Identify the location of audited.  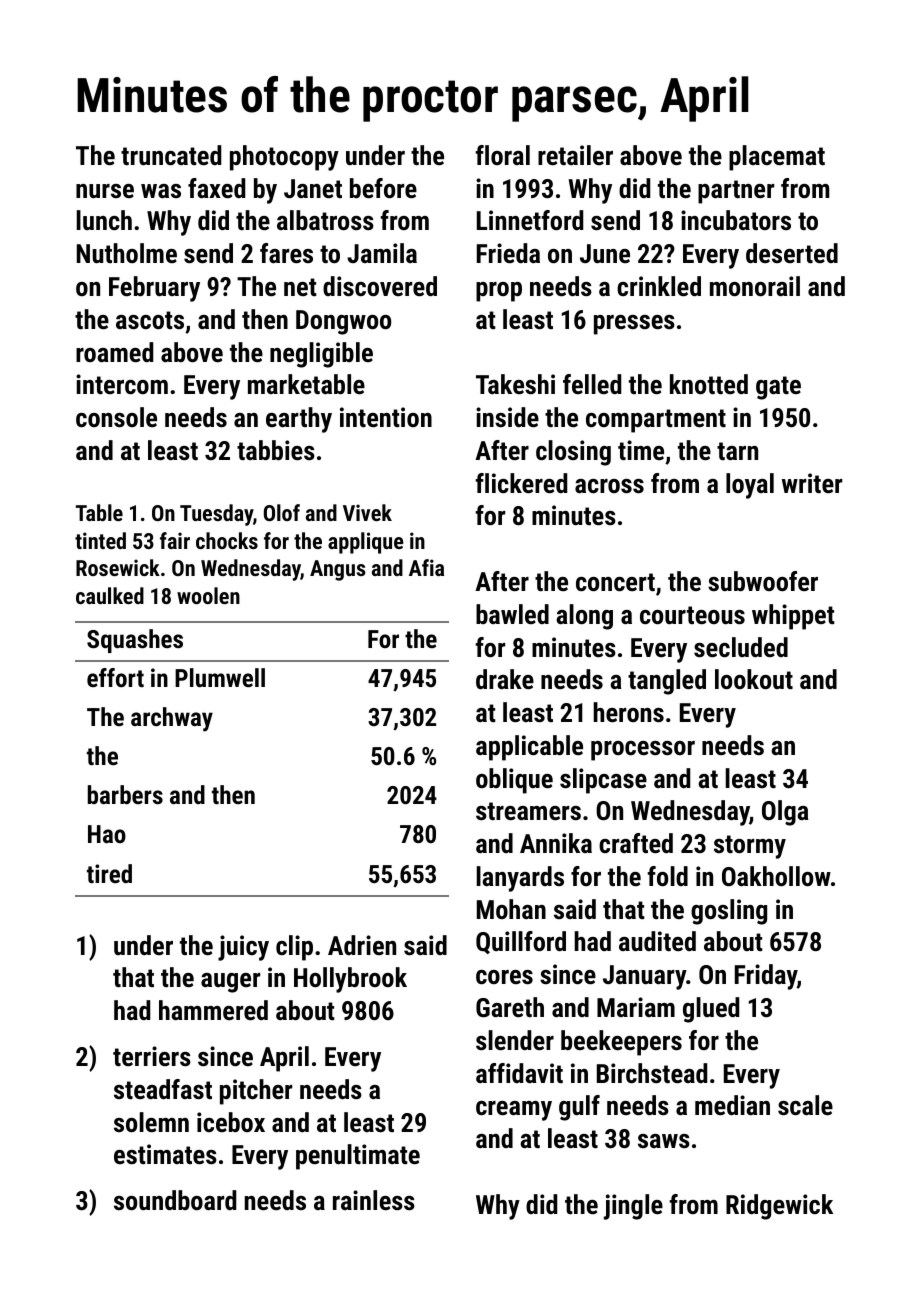
(657, 941).
